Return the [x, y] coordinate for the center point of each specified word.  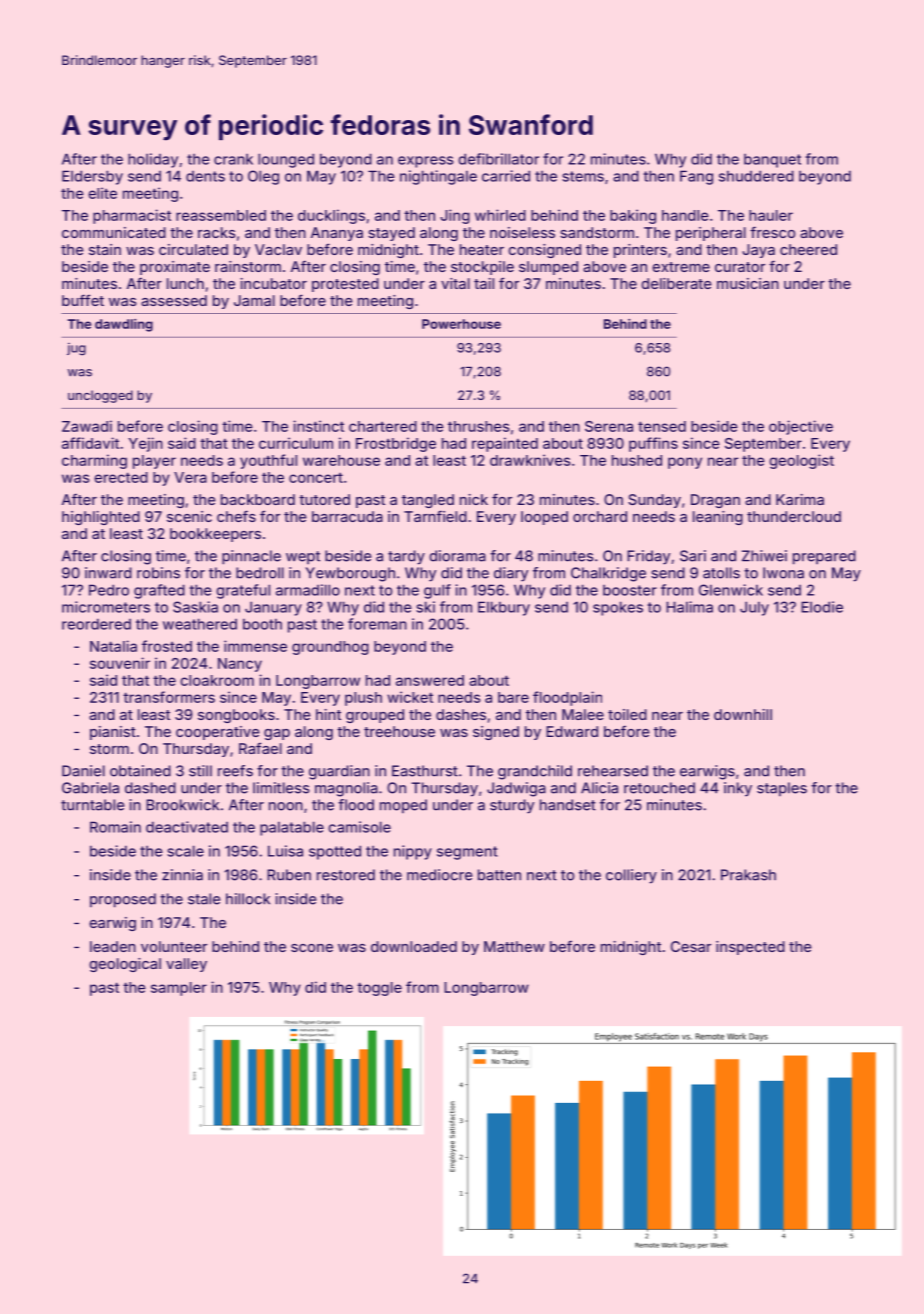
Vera [190, 477]
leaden [113, 946]
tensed [662, 426]
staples [782, 789]
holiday [153, 160]
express [426, 162]
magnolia [346, 789]
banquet [772, 160]
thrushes [479, 426]
